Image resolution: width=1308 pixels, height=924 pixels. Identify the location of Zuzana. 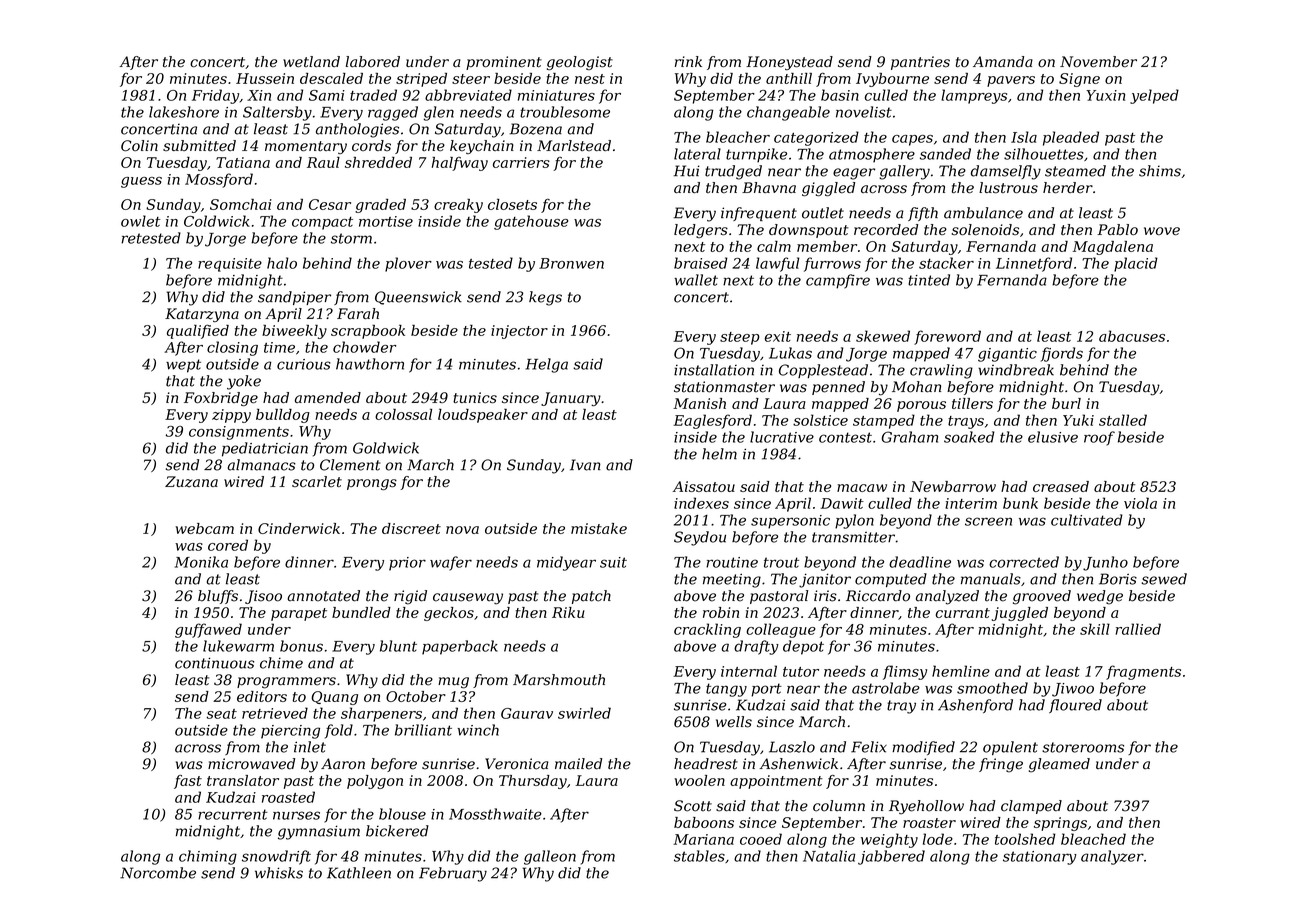
(191, 482).
